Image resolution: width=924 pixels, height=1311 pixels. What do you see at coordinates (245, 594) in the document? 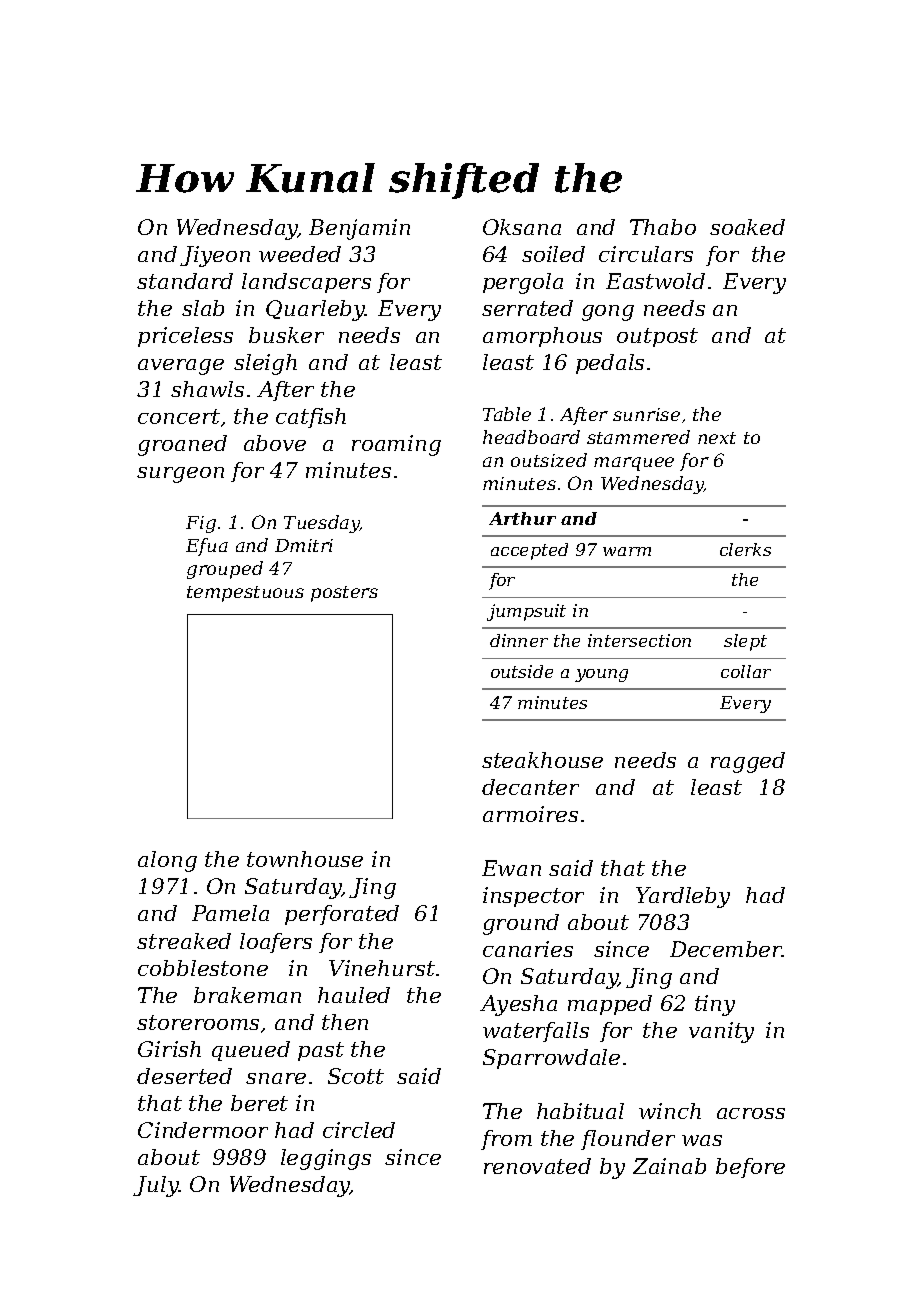
I see `tempestuous` at bounding box center [245, 594].
